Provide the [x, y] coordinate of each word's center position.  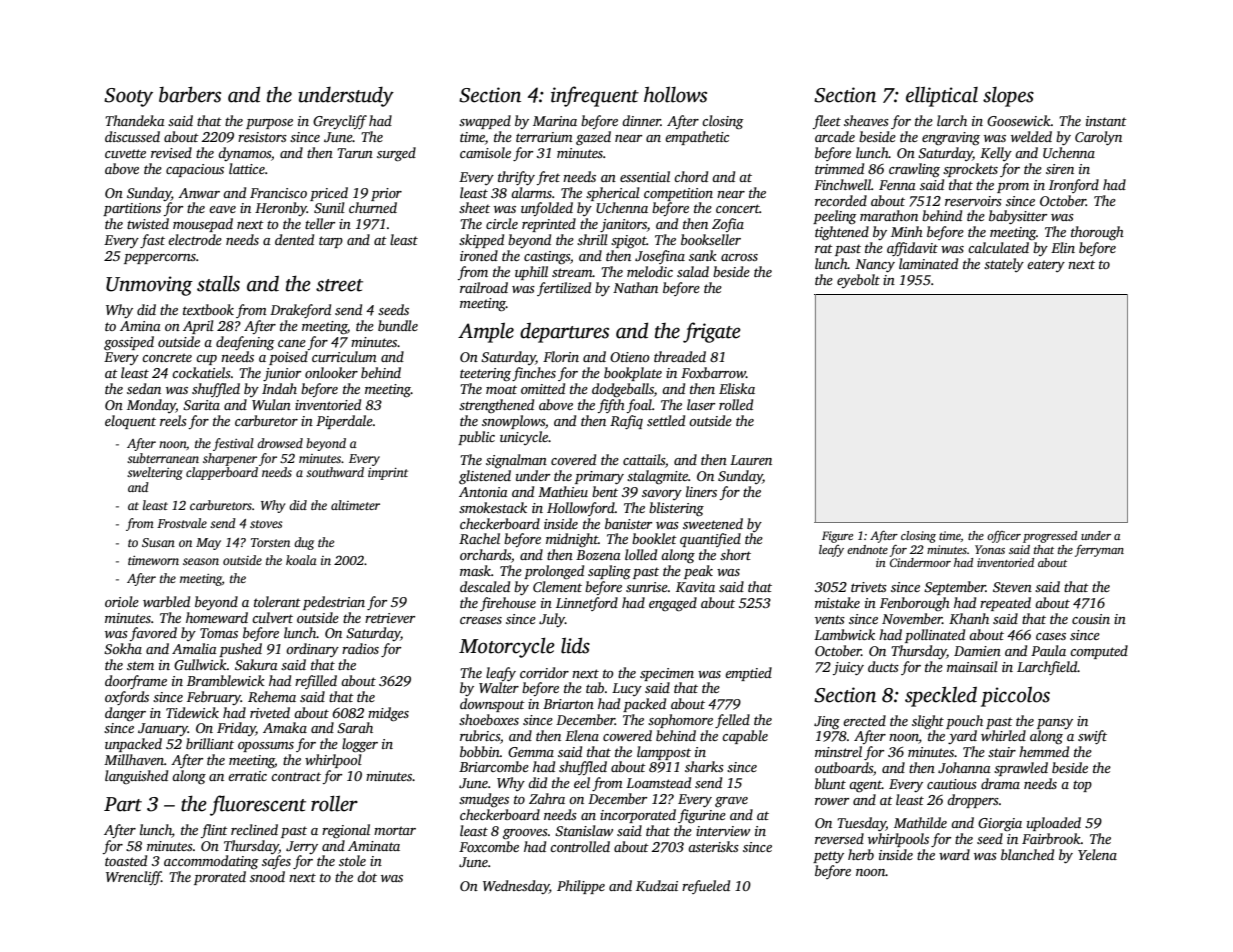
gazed [593, 138]
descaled [485, 586]
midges [388, 714]
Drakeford [300, 311]
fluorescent [258, 805]
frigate [712, 332]
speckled [941, 696]
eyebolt [858, 281]
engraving [951, 138]
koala [301, 560]
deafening [245, 343]
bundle [398, 325]
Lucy [627, 689]
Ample [486, 332]
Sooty [128, 97]
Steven [1012, 587]
